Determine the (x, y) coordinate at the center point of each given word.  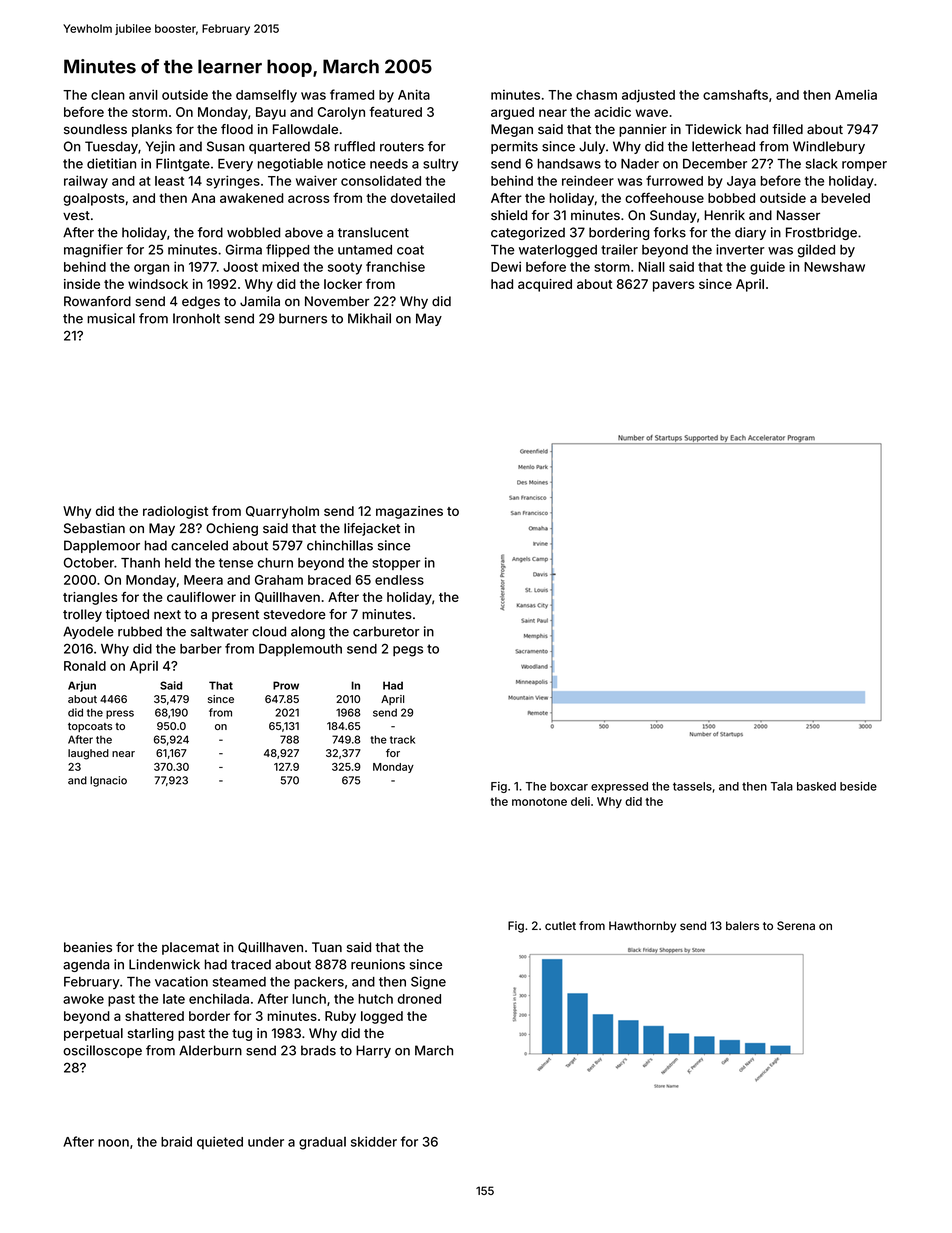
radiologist (175, 512)
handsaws (569, 164)
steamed (239, 982)
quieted (220, 1142)
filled (787, 129)
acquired (545, 285)
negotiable (290, 165)
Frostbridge (821, 233)
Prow (286, 685)
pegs (408, 651)
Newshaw (834, 267)
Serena (796, 925)
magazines (409, 512)
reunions (378, 964)
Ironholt (196, 318)
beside (858, 786)
